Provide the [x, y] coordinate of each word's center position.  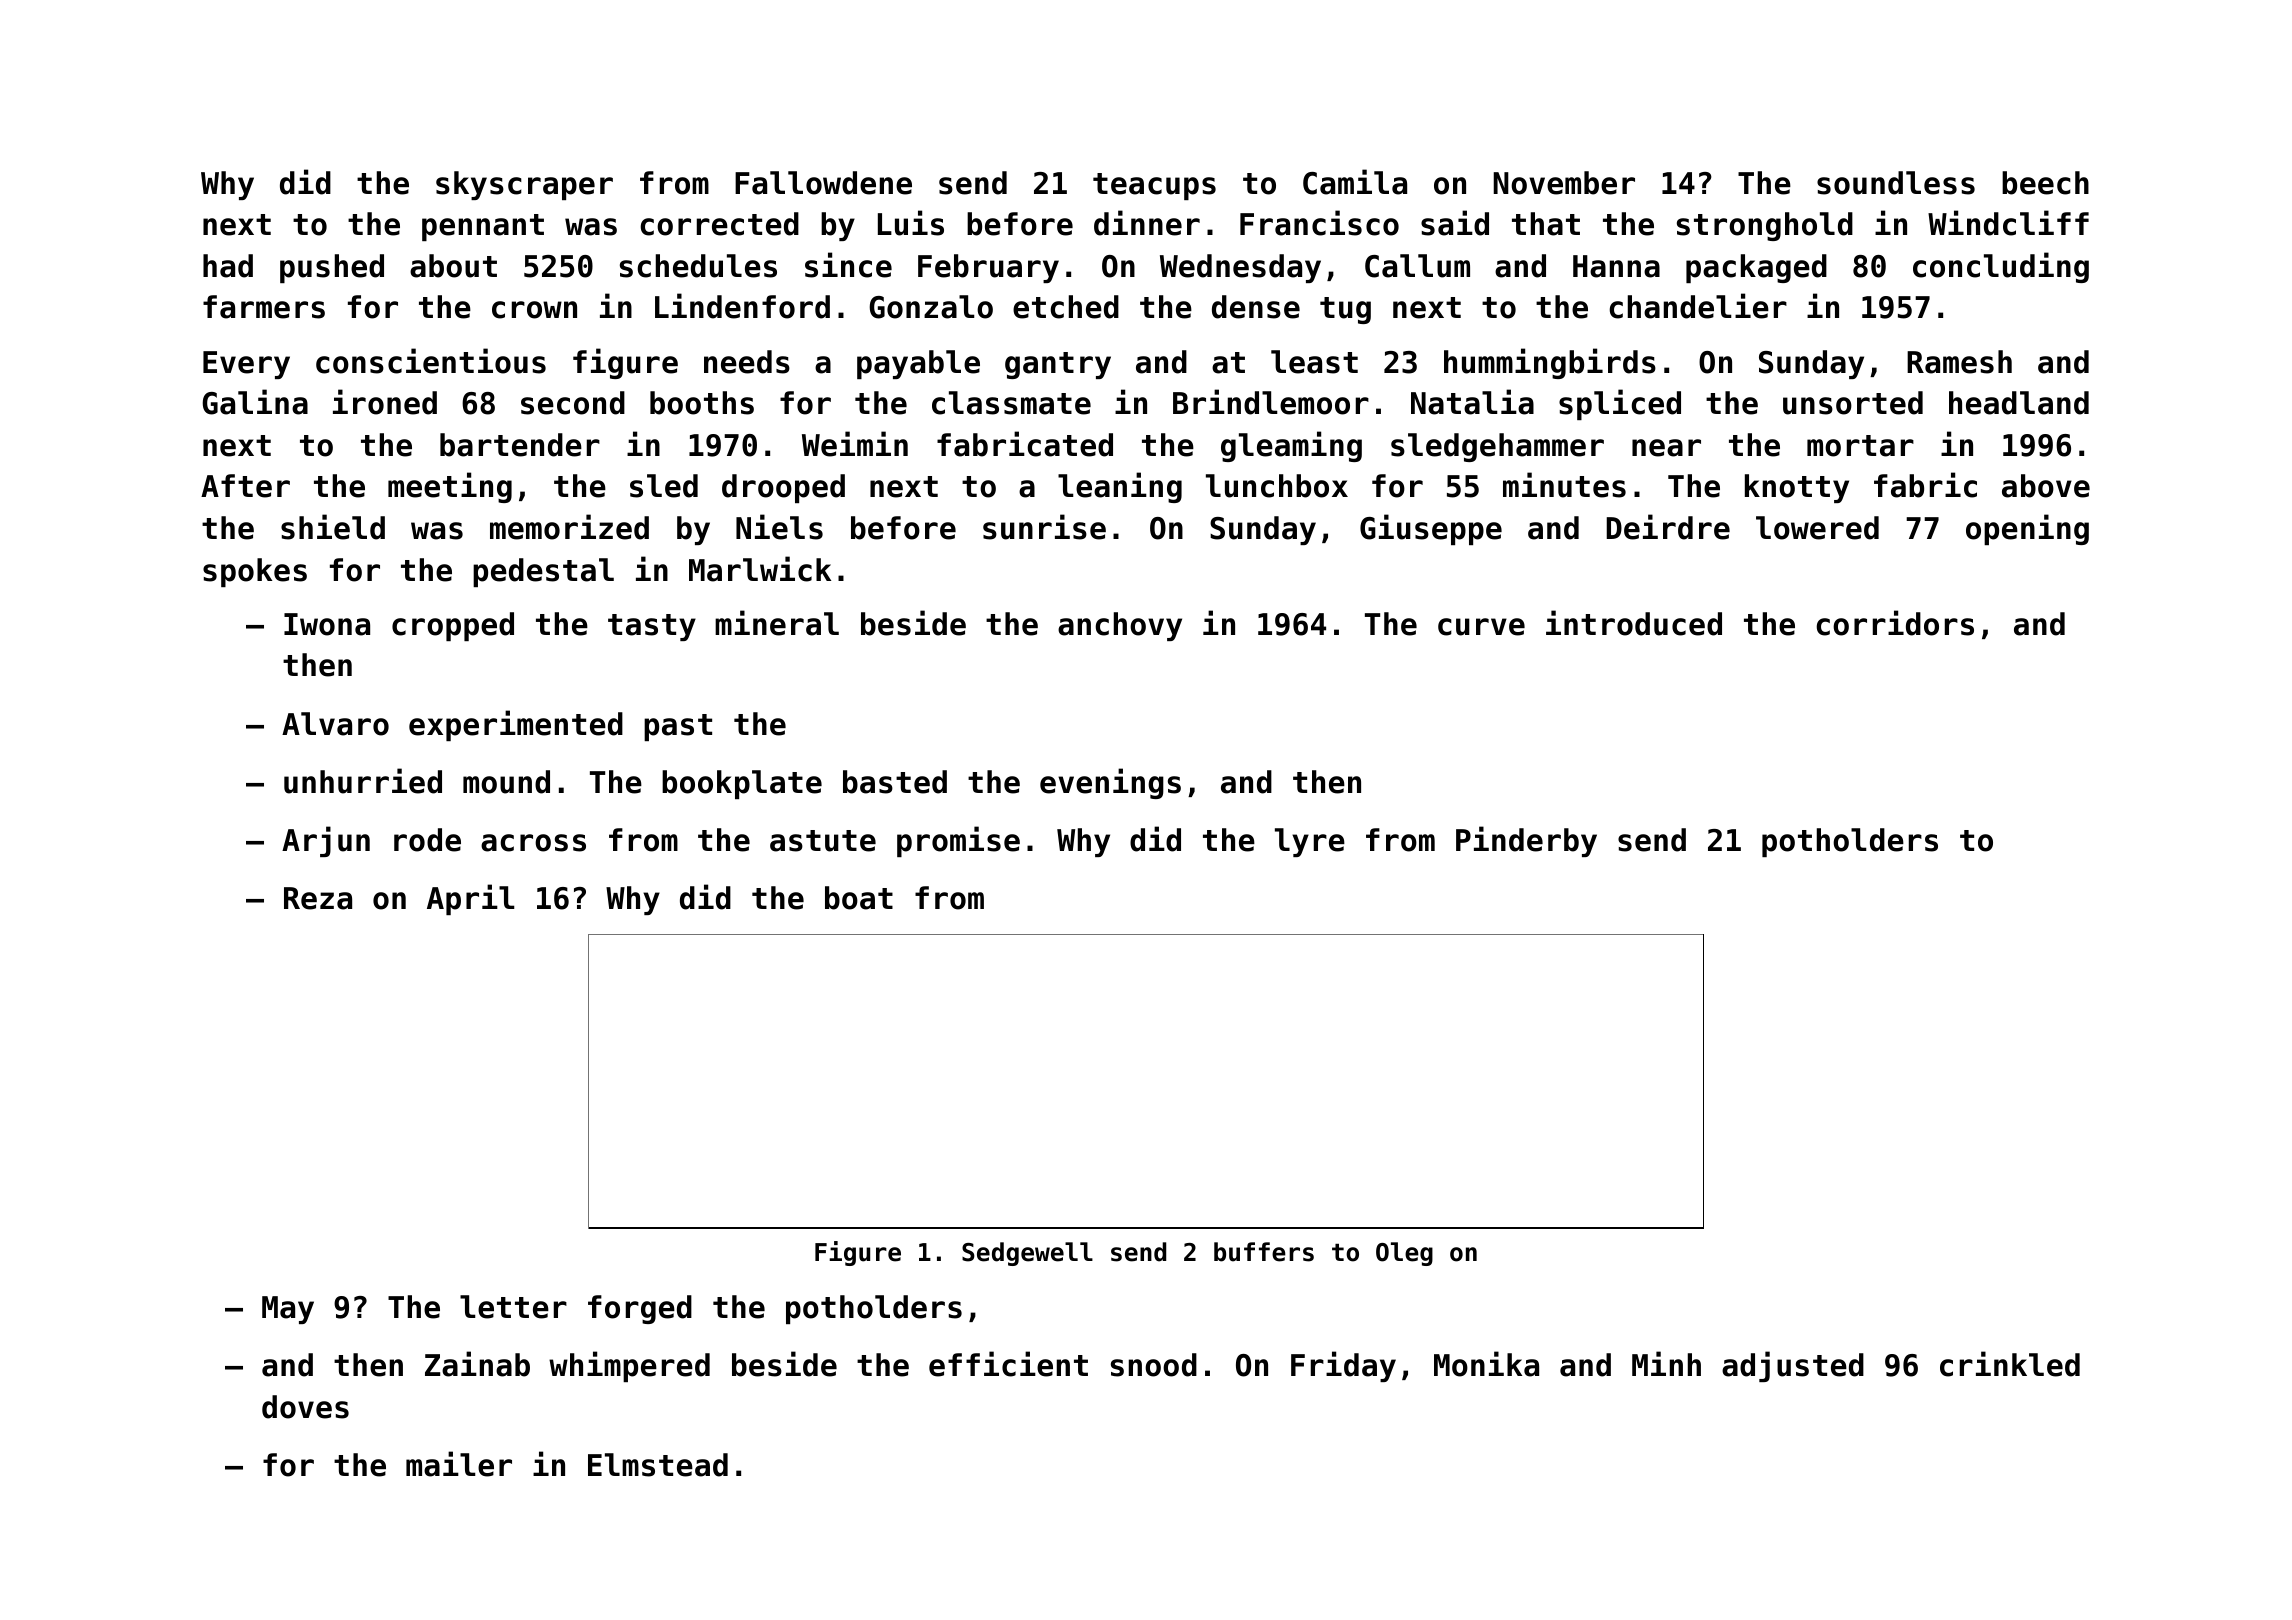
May [288, 1310]
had [228, 266]
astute [823, 841]
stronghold [1765, 226]
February [988, 268]
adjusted [1793, 1366]
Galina [255, 402]
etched [1066, 307]
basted [895, 782]
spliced [1620, 404]
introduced [1634, 623]
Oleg [1404, 1254]
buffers [1264, 1252]
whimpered [629, 1366]
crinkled [2010, 1364]
